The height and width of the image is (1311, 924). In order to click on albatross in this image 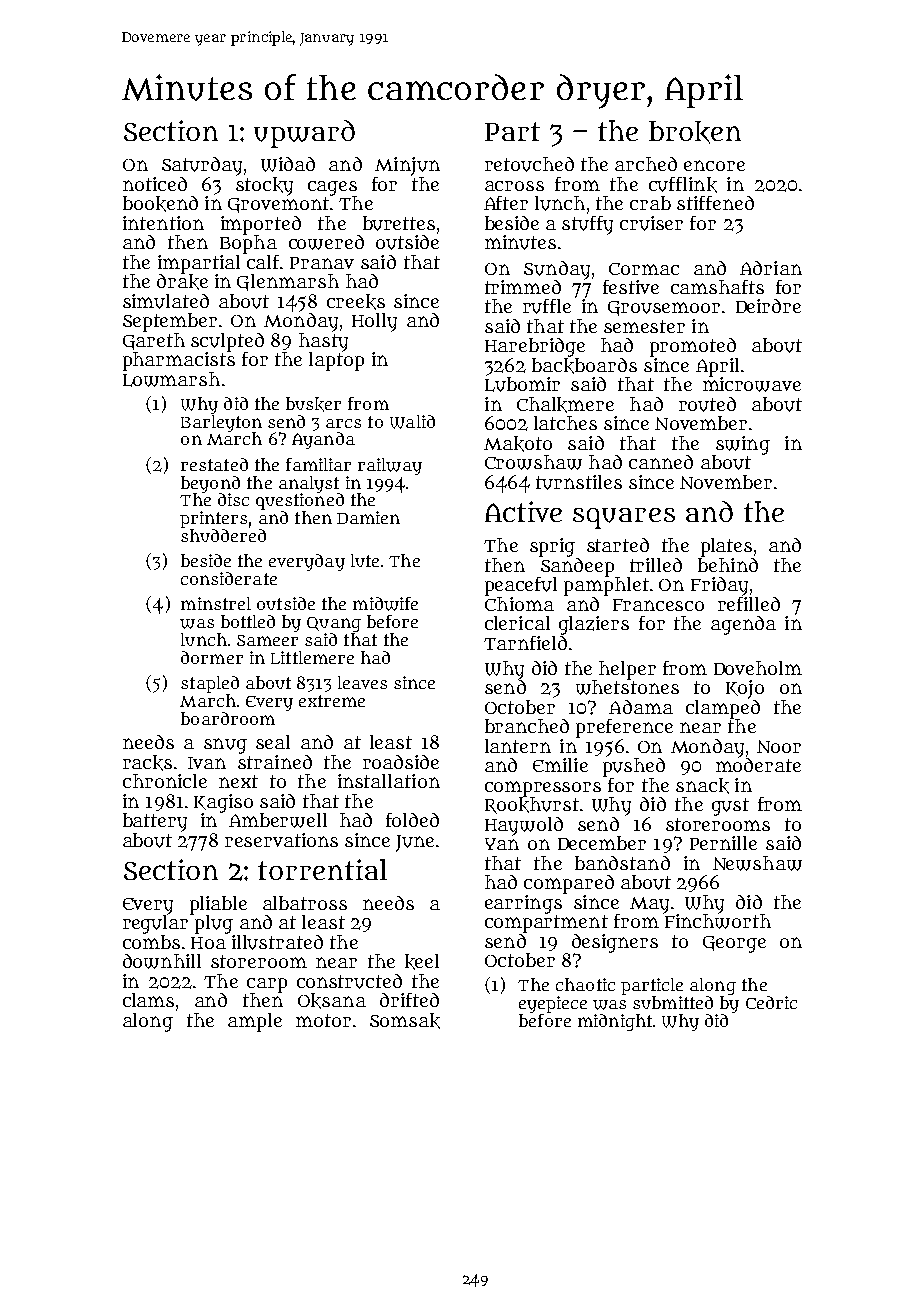, I will do `click(305, 903)`.
